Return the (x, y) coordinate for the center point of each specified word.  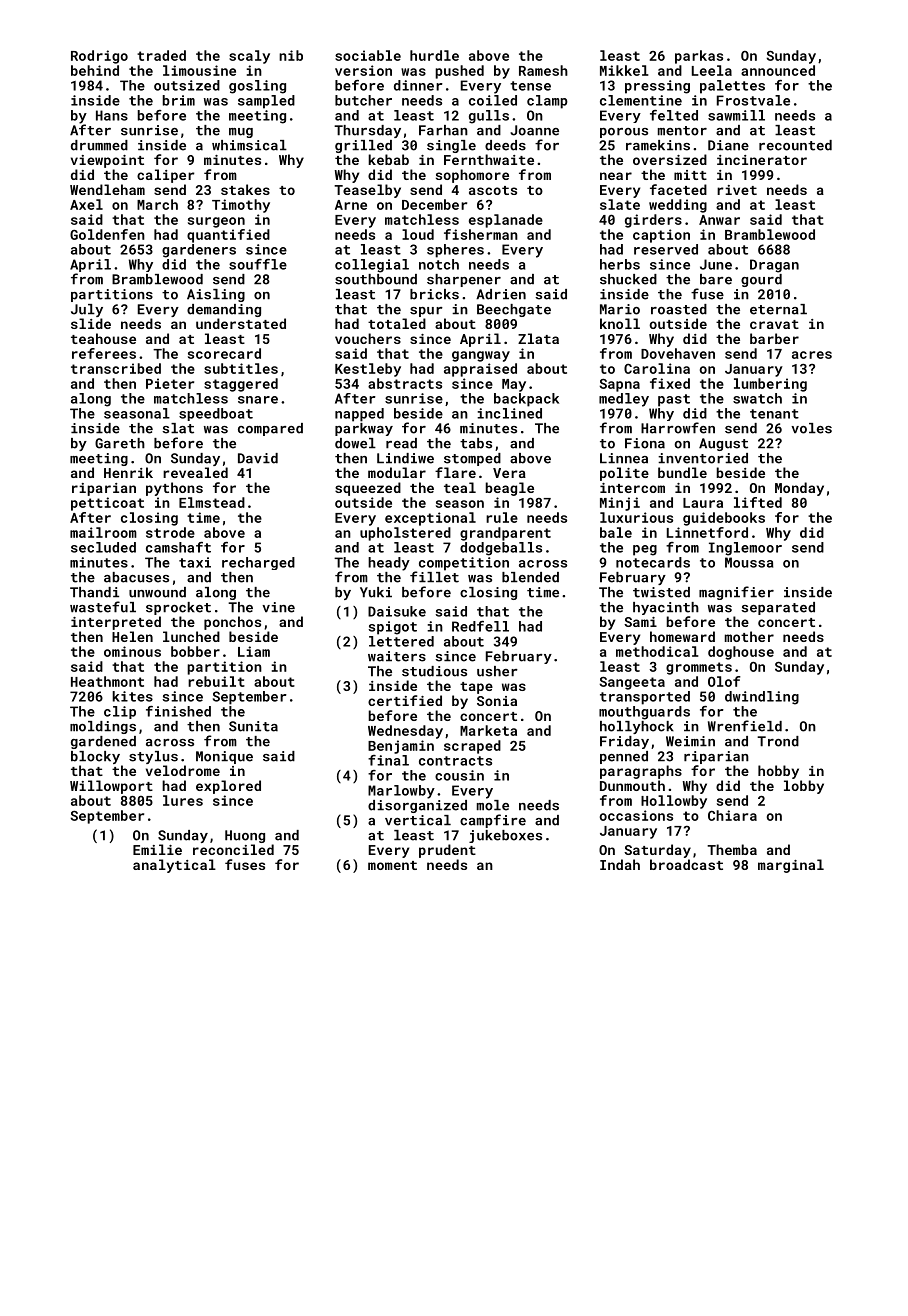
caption (661, 236)
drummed (99, 145)
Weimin (690, 741)
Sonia (497, 701)
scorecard (224, 353)
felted (674, 115)
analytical (174, 866)
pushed (459, 72)
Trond (778, 741)
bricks (434, 294)
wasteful (103, 607)
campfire (493, 821)
